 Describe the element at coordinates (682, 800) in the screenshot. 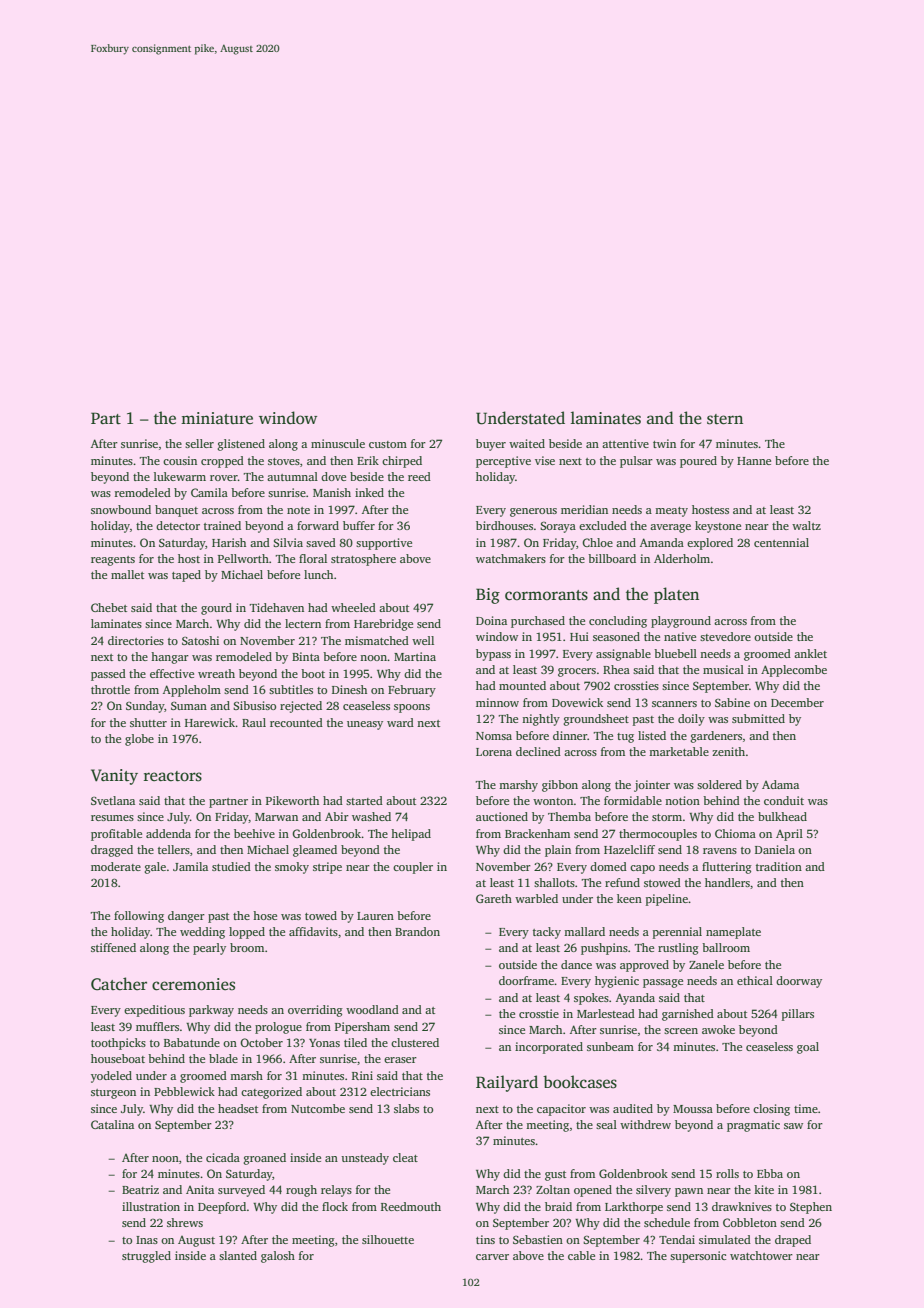

I see `notion` at that location.
